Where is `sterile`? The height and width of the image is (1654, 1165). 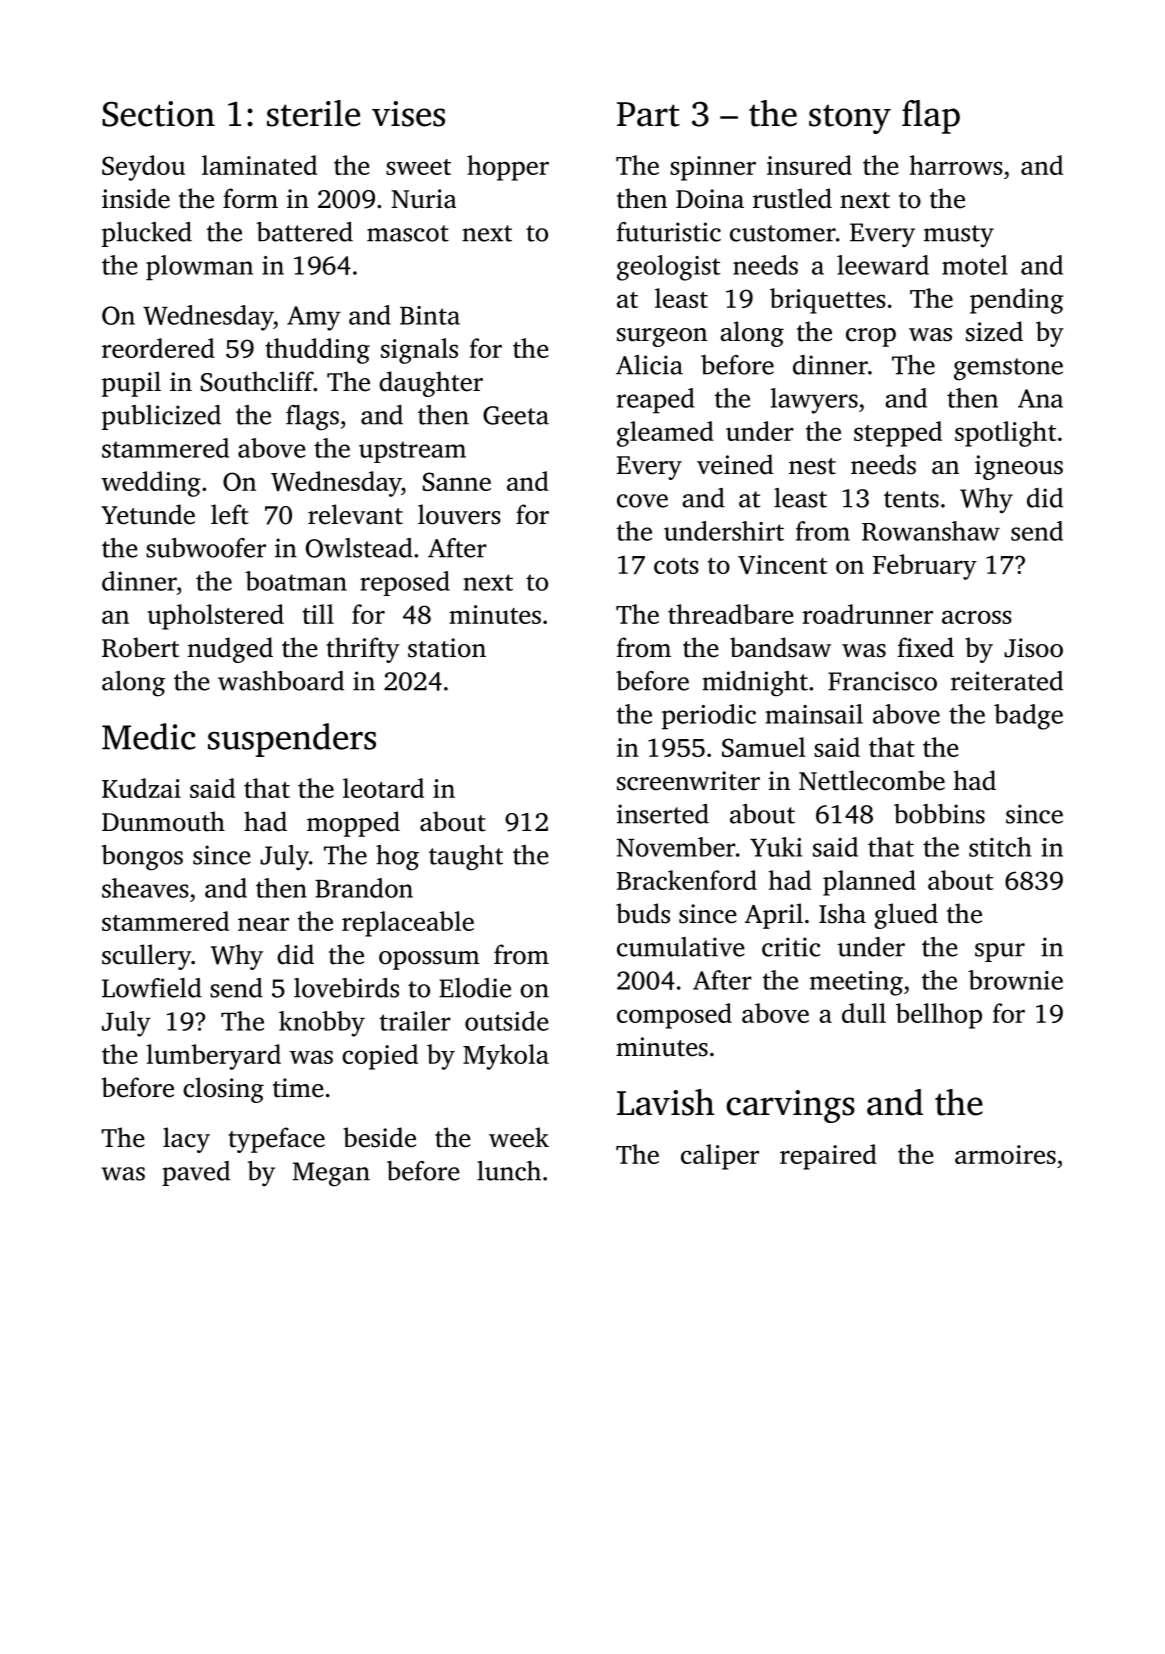
sterile is located at coordinates (313, 113).
